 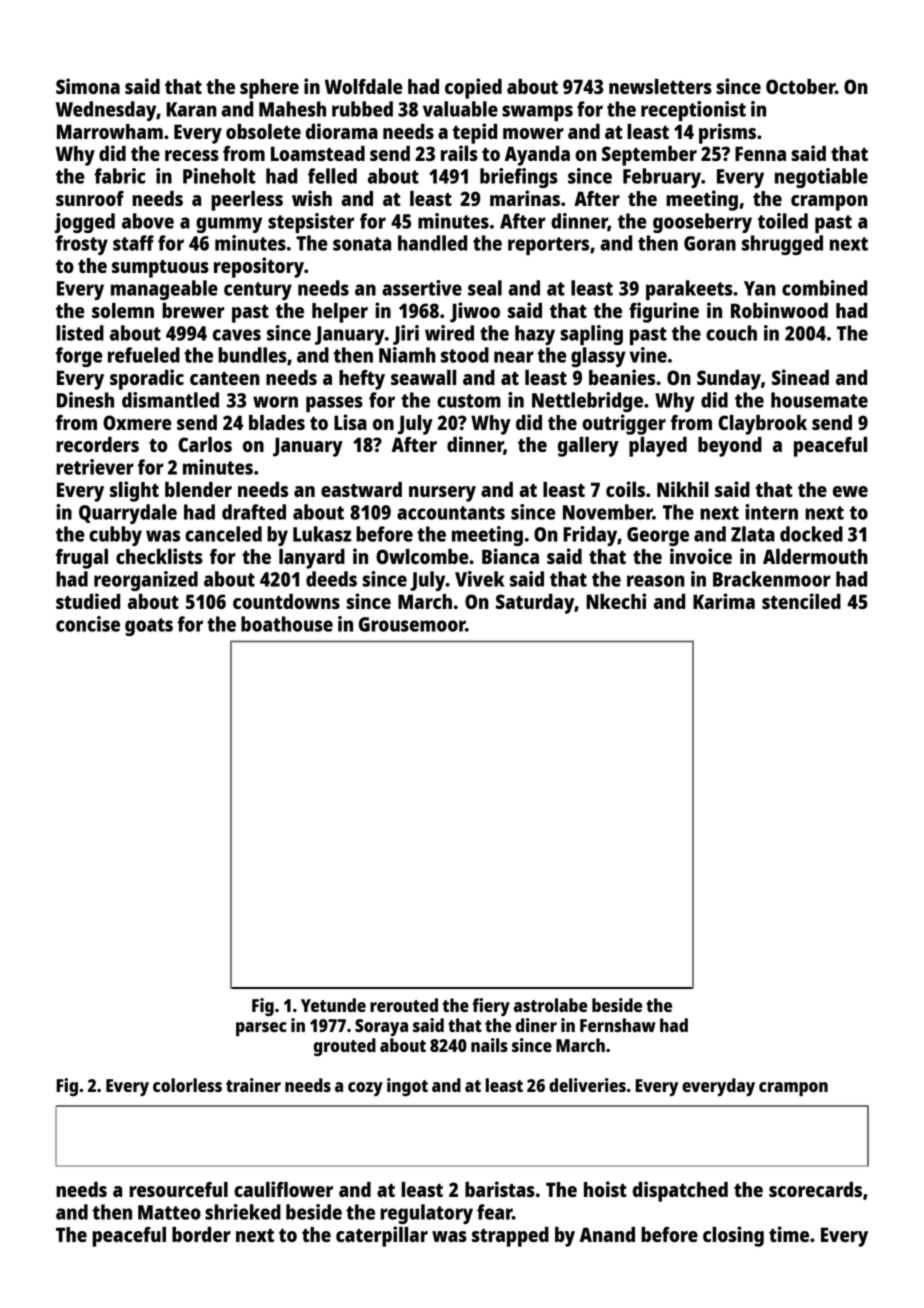 What do you see at coordinates (95, 467) in the screenshot?
I see `retriever` at bounding box center [95, 467].
